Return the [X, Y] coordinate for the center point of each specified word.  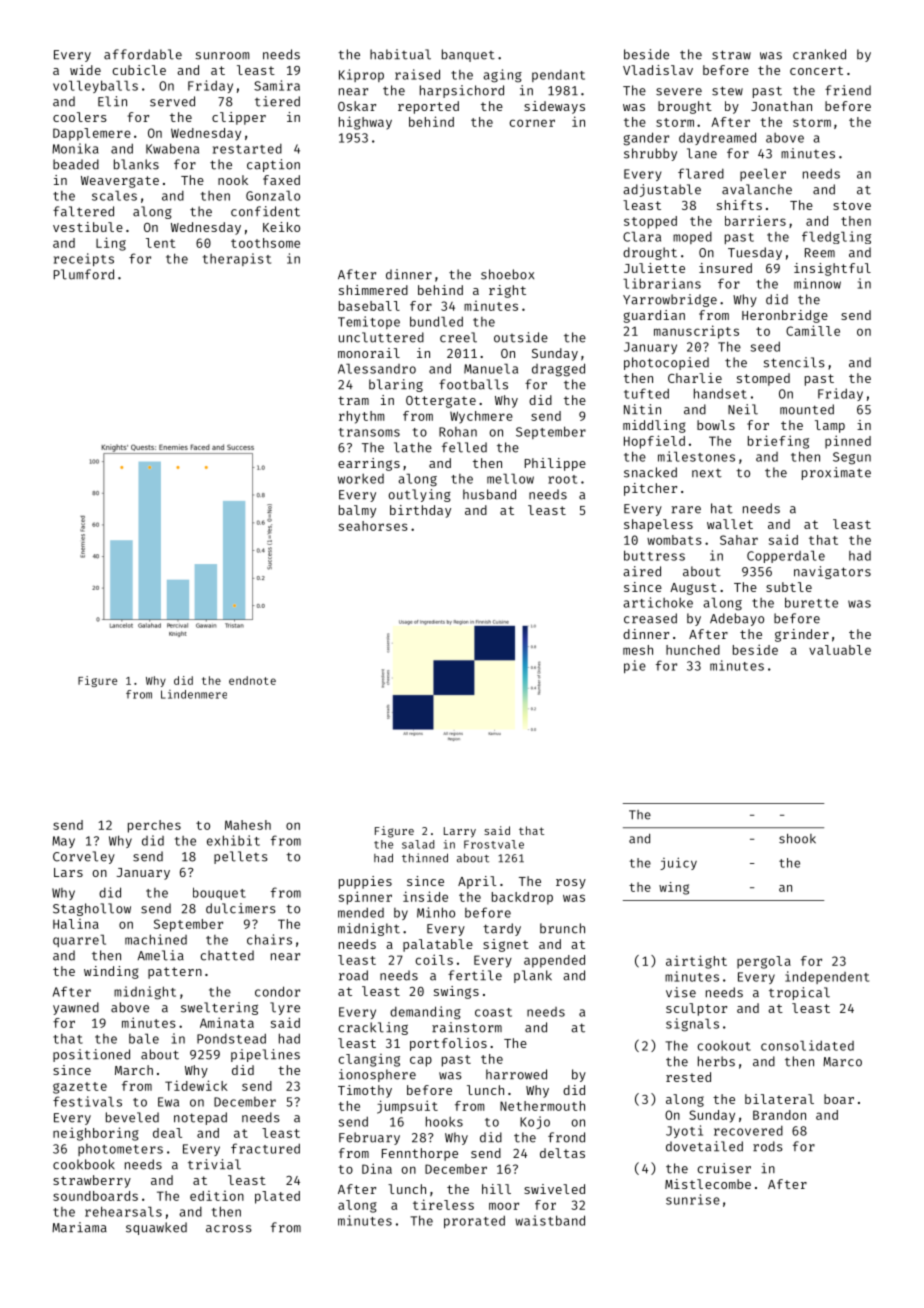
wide [85, 70]
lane [702, 153]
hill [496, 1189]
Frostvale [494, 844]
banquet [468, 55]
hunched [693, 650]
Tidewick [196, 1085]
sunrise [693, 1199]
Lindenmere [194, 694]
